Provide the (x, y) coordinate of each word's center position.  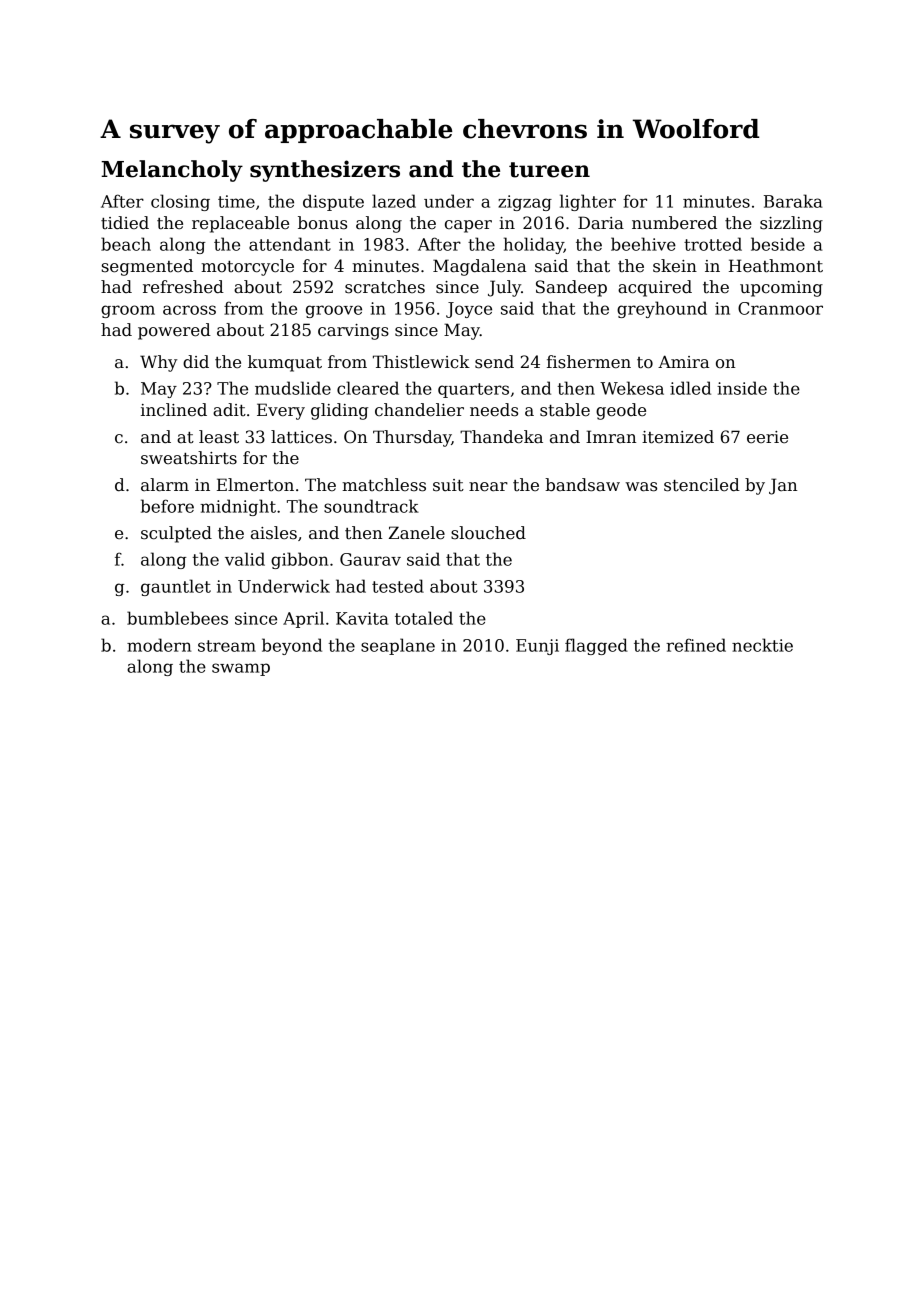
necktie (762, 645)
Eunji (537, 647)
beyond (292, 646)
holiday (534, 245)
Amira (684, 361)
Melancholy (172, 171)
